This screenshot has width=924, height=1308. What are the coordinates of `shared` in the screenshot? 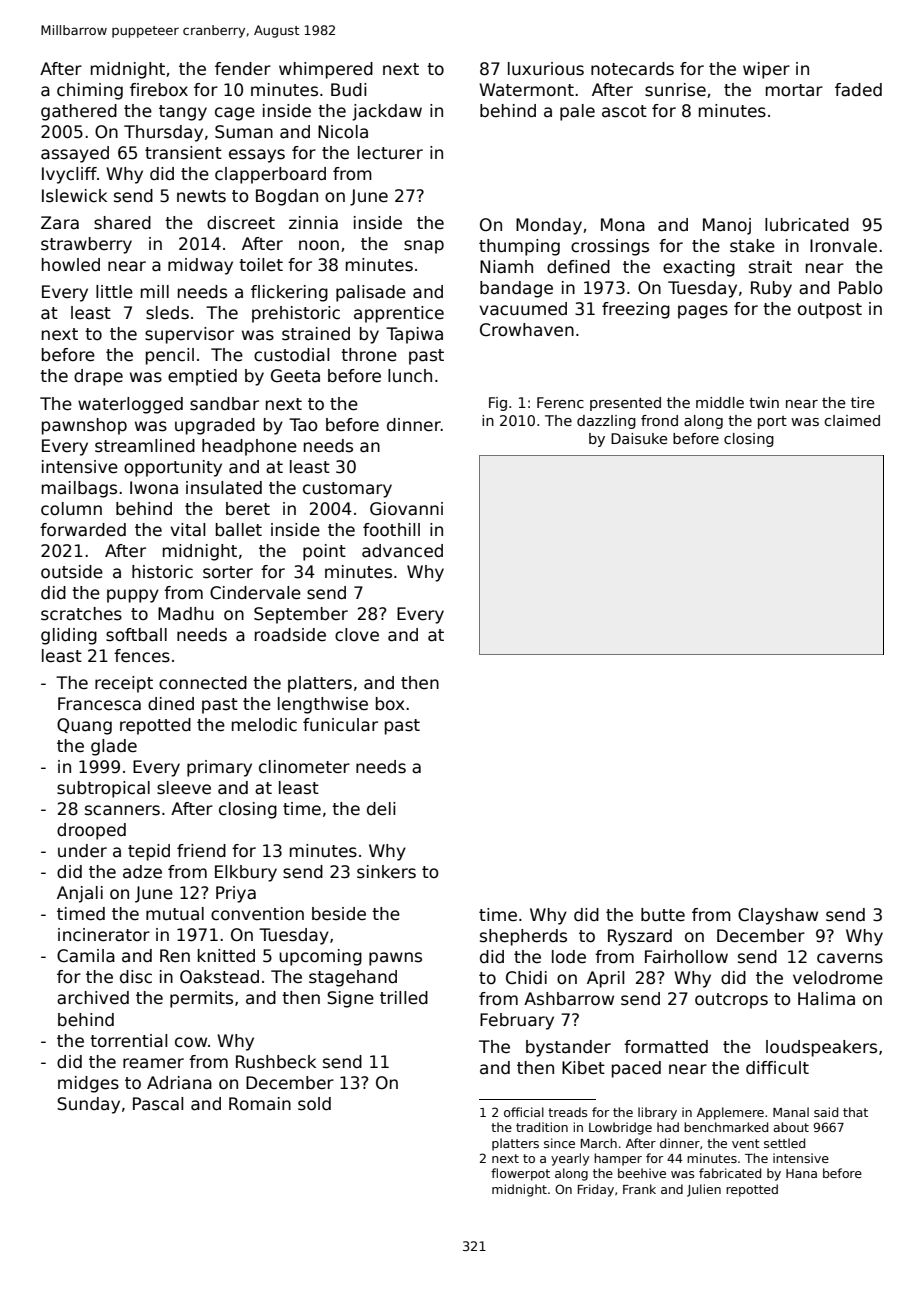 It's located at (122, 223).
